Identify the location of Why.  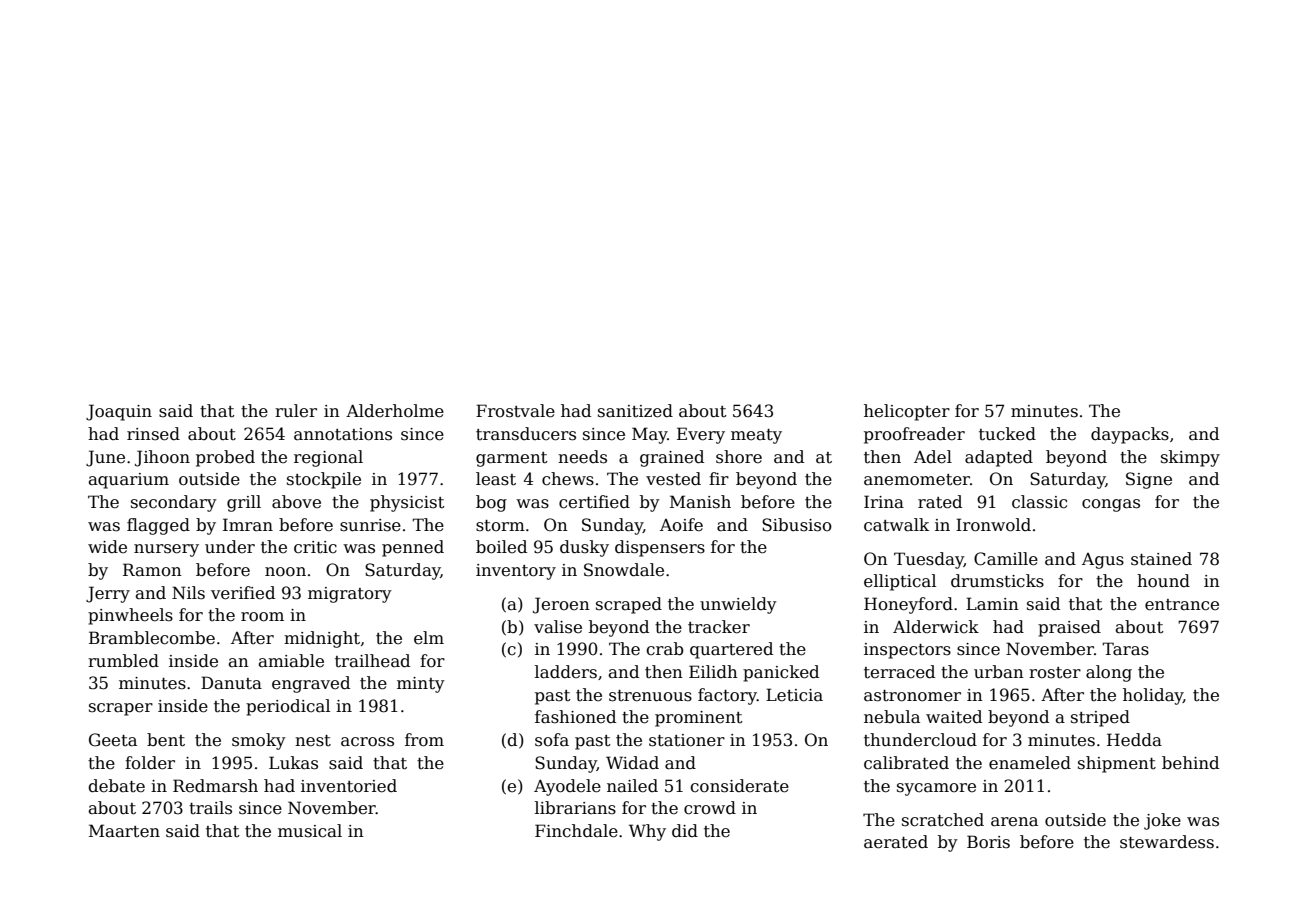
(647, 832).
